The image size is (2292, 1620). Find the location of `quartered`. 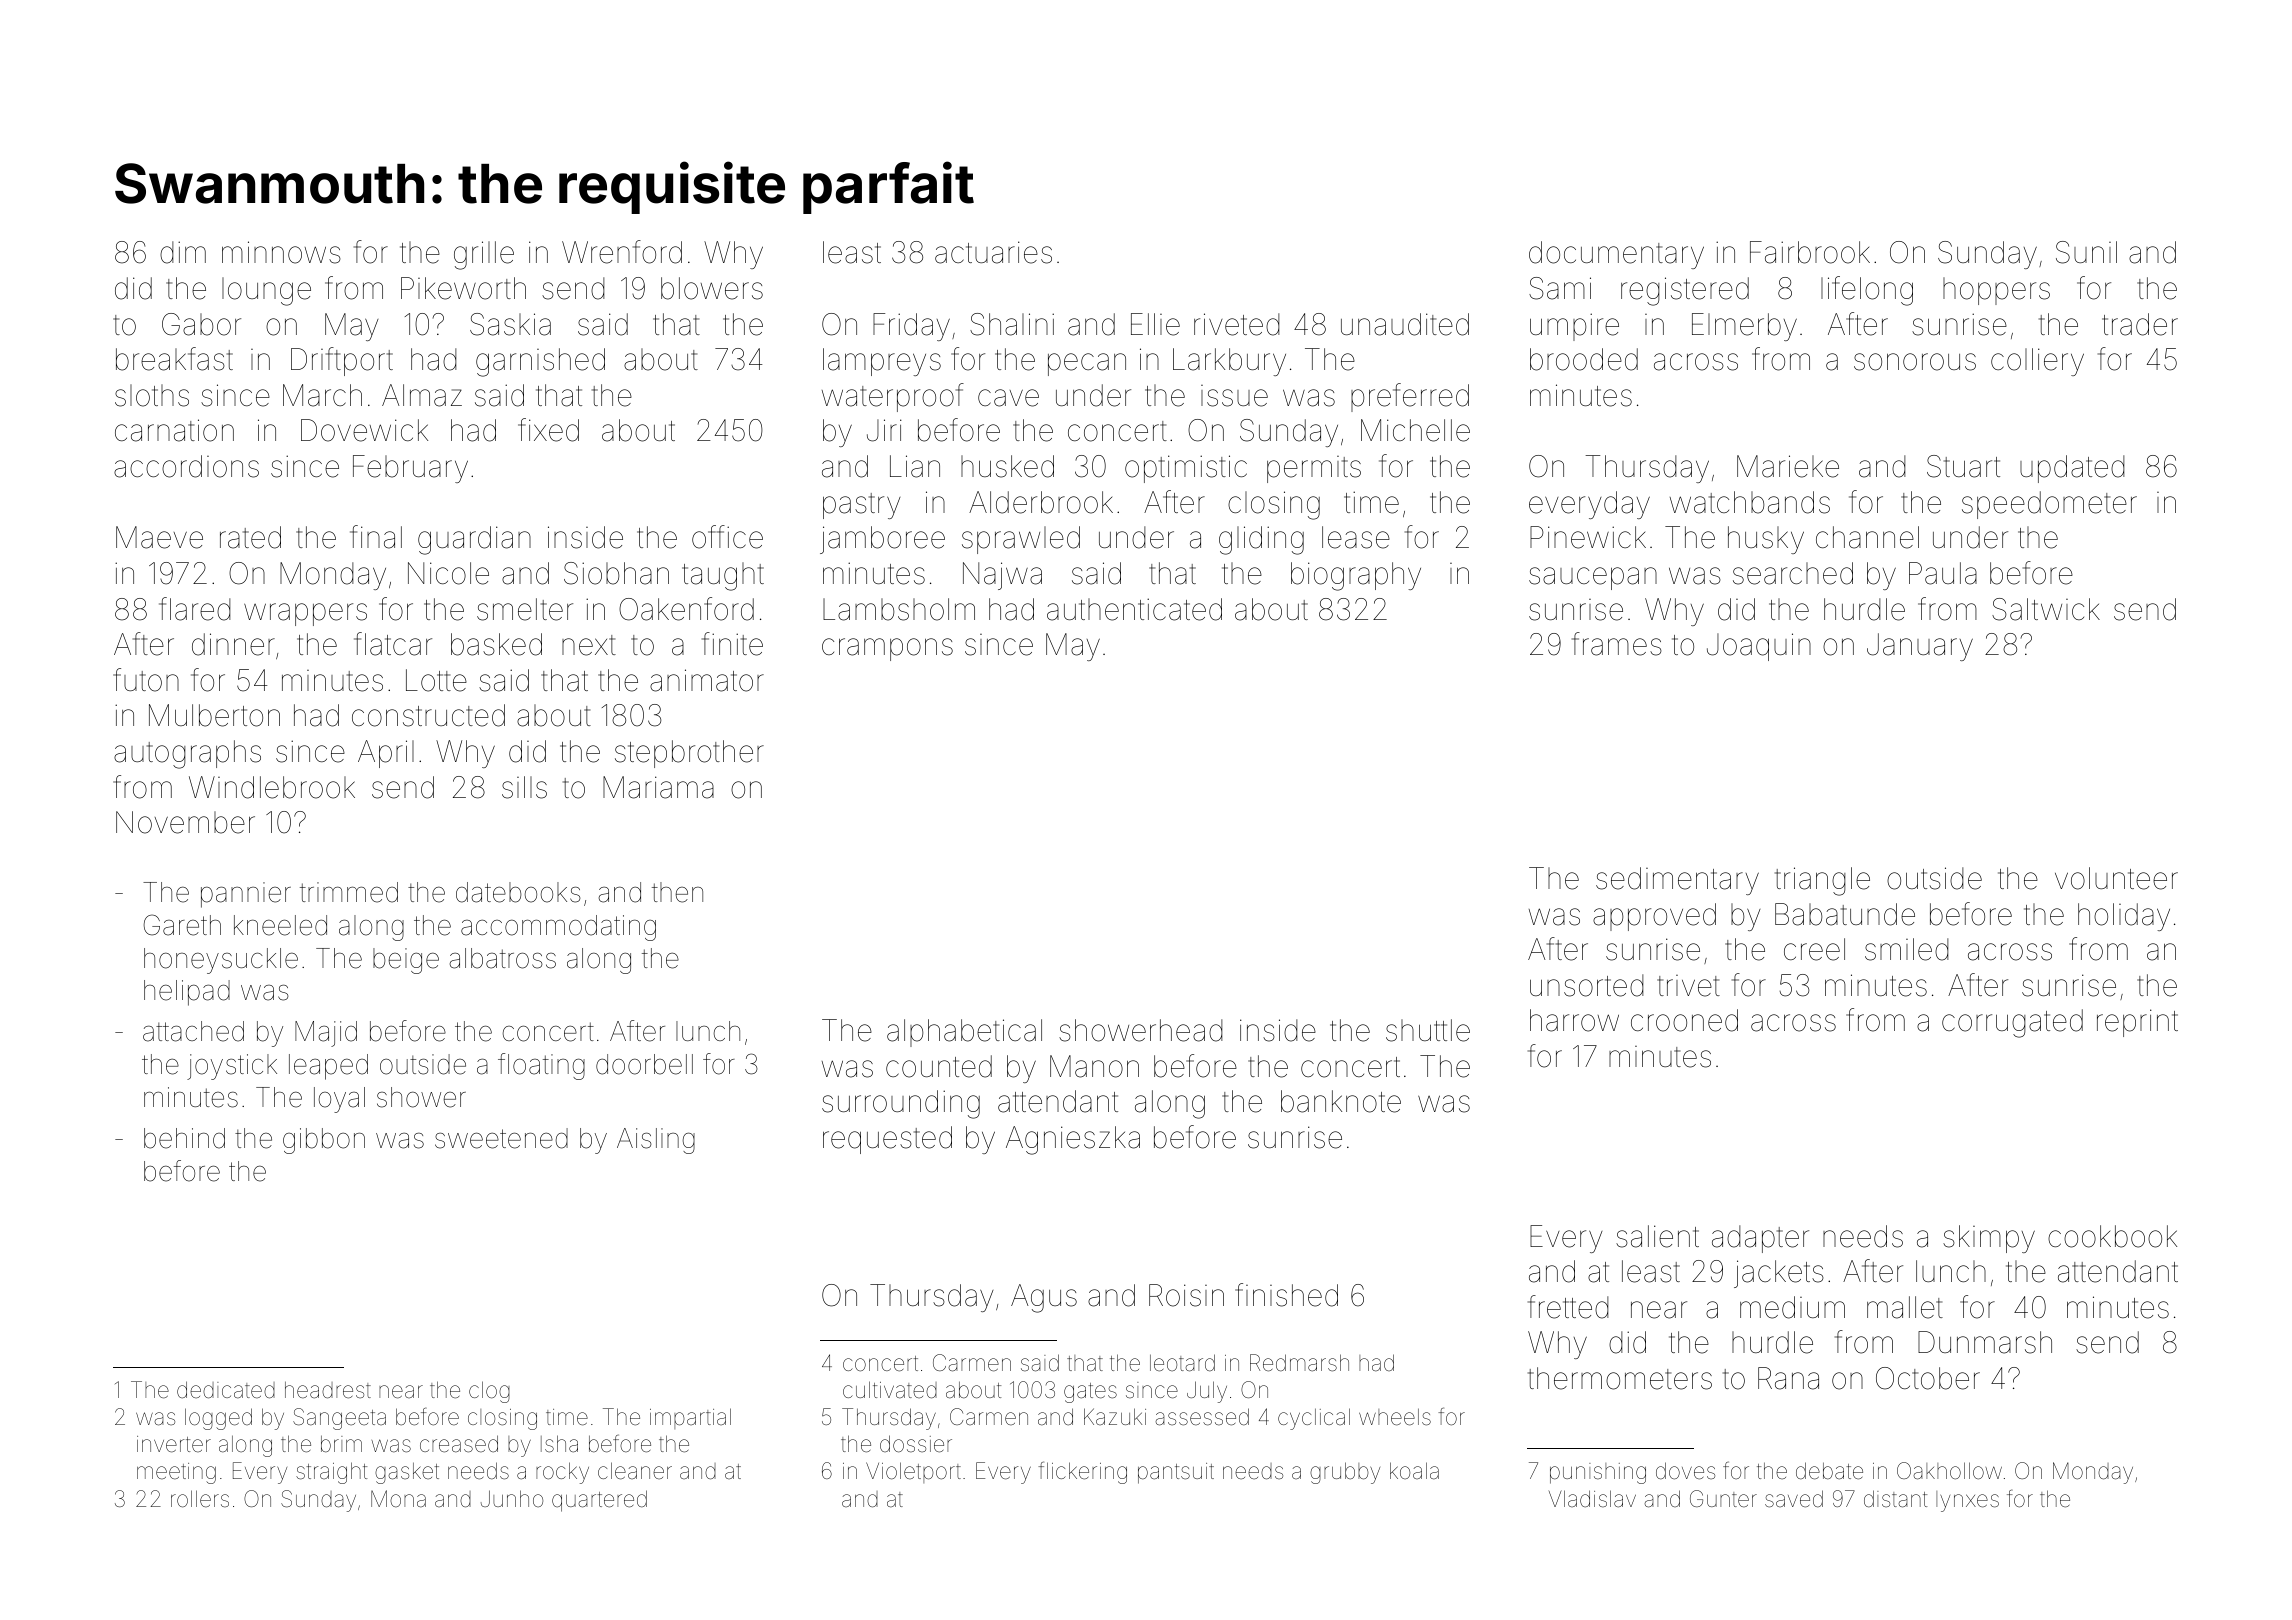

quartered is located at coordinates (599, 1501).
